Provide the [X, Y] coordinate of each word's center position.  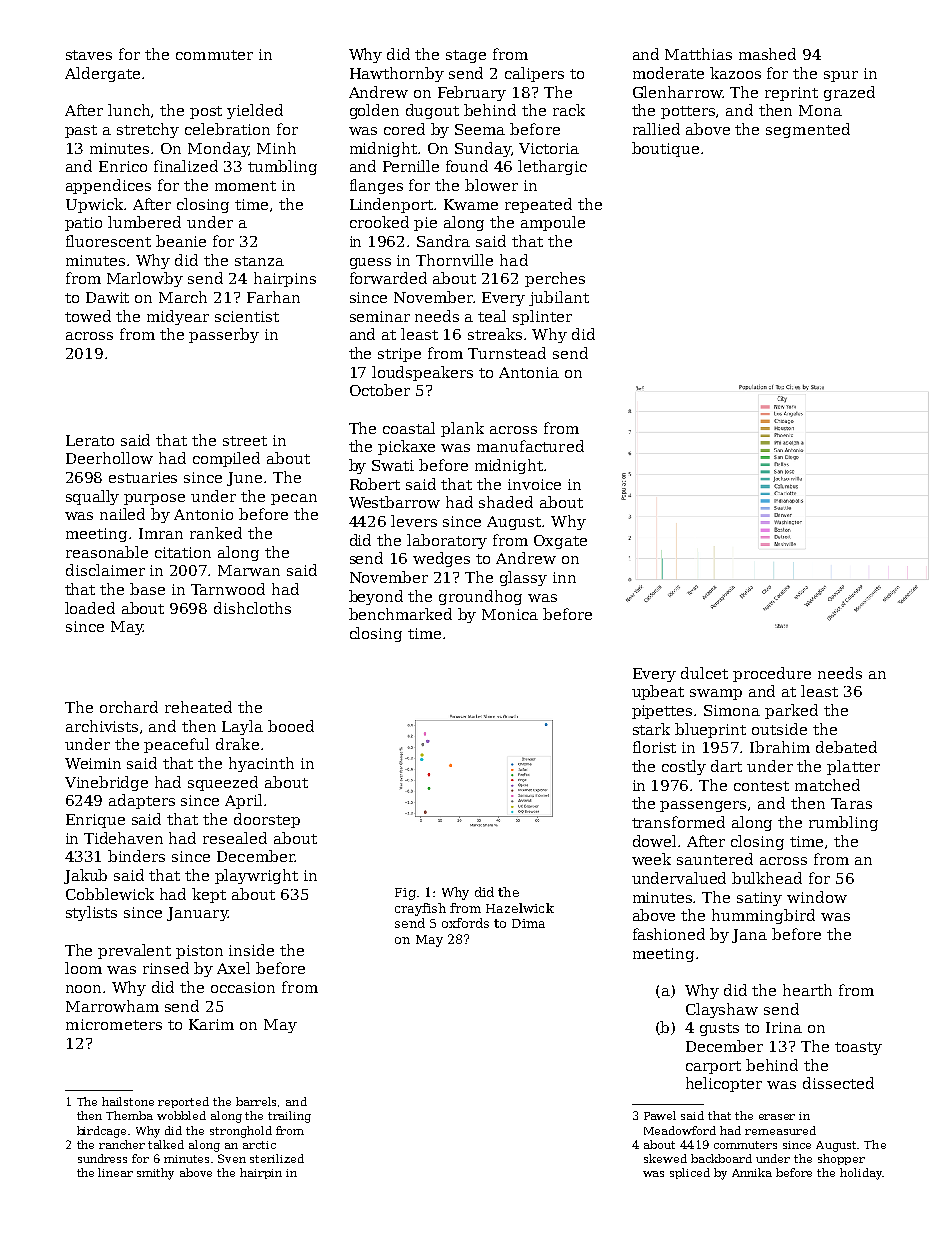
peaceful [176, 745]
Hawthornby [397, 74]
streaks [495, 334]
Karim [211, 1024]
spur [841, 76]
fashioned [669, 934]
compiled [226, 459]
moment [245, 186]
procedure [772, 674]
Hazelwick [520, 908]
